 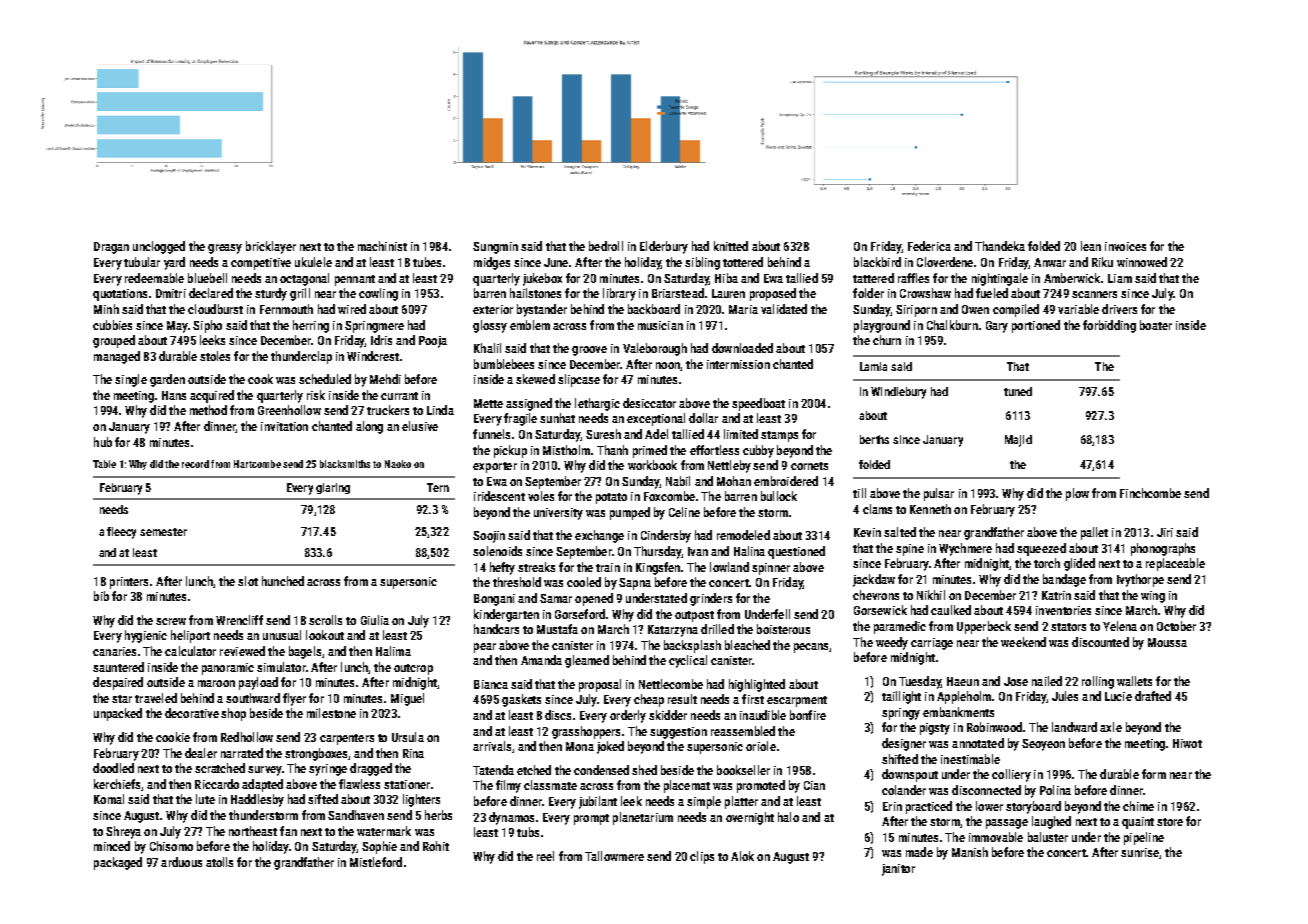 I want to click on wing, so click(x=1153, y=597).
